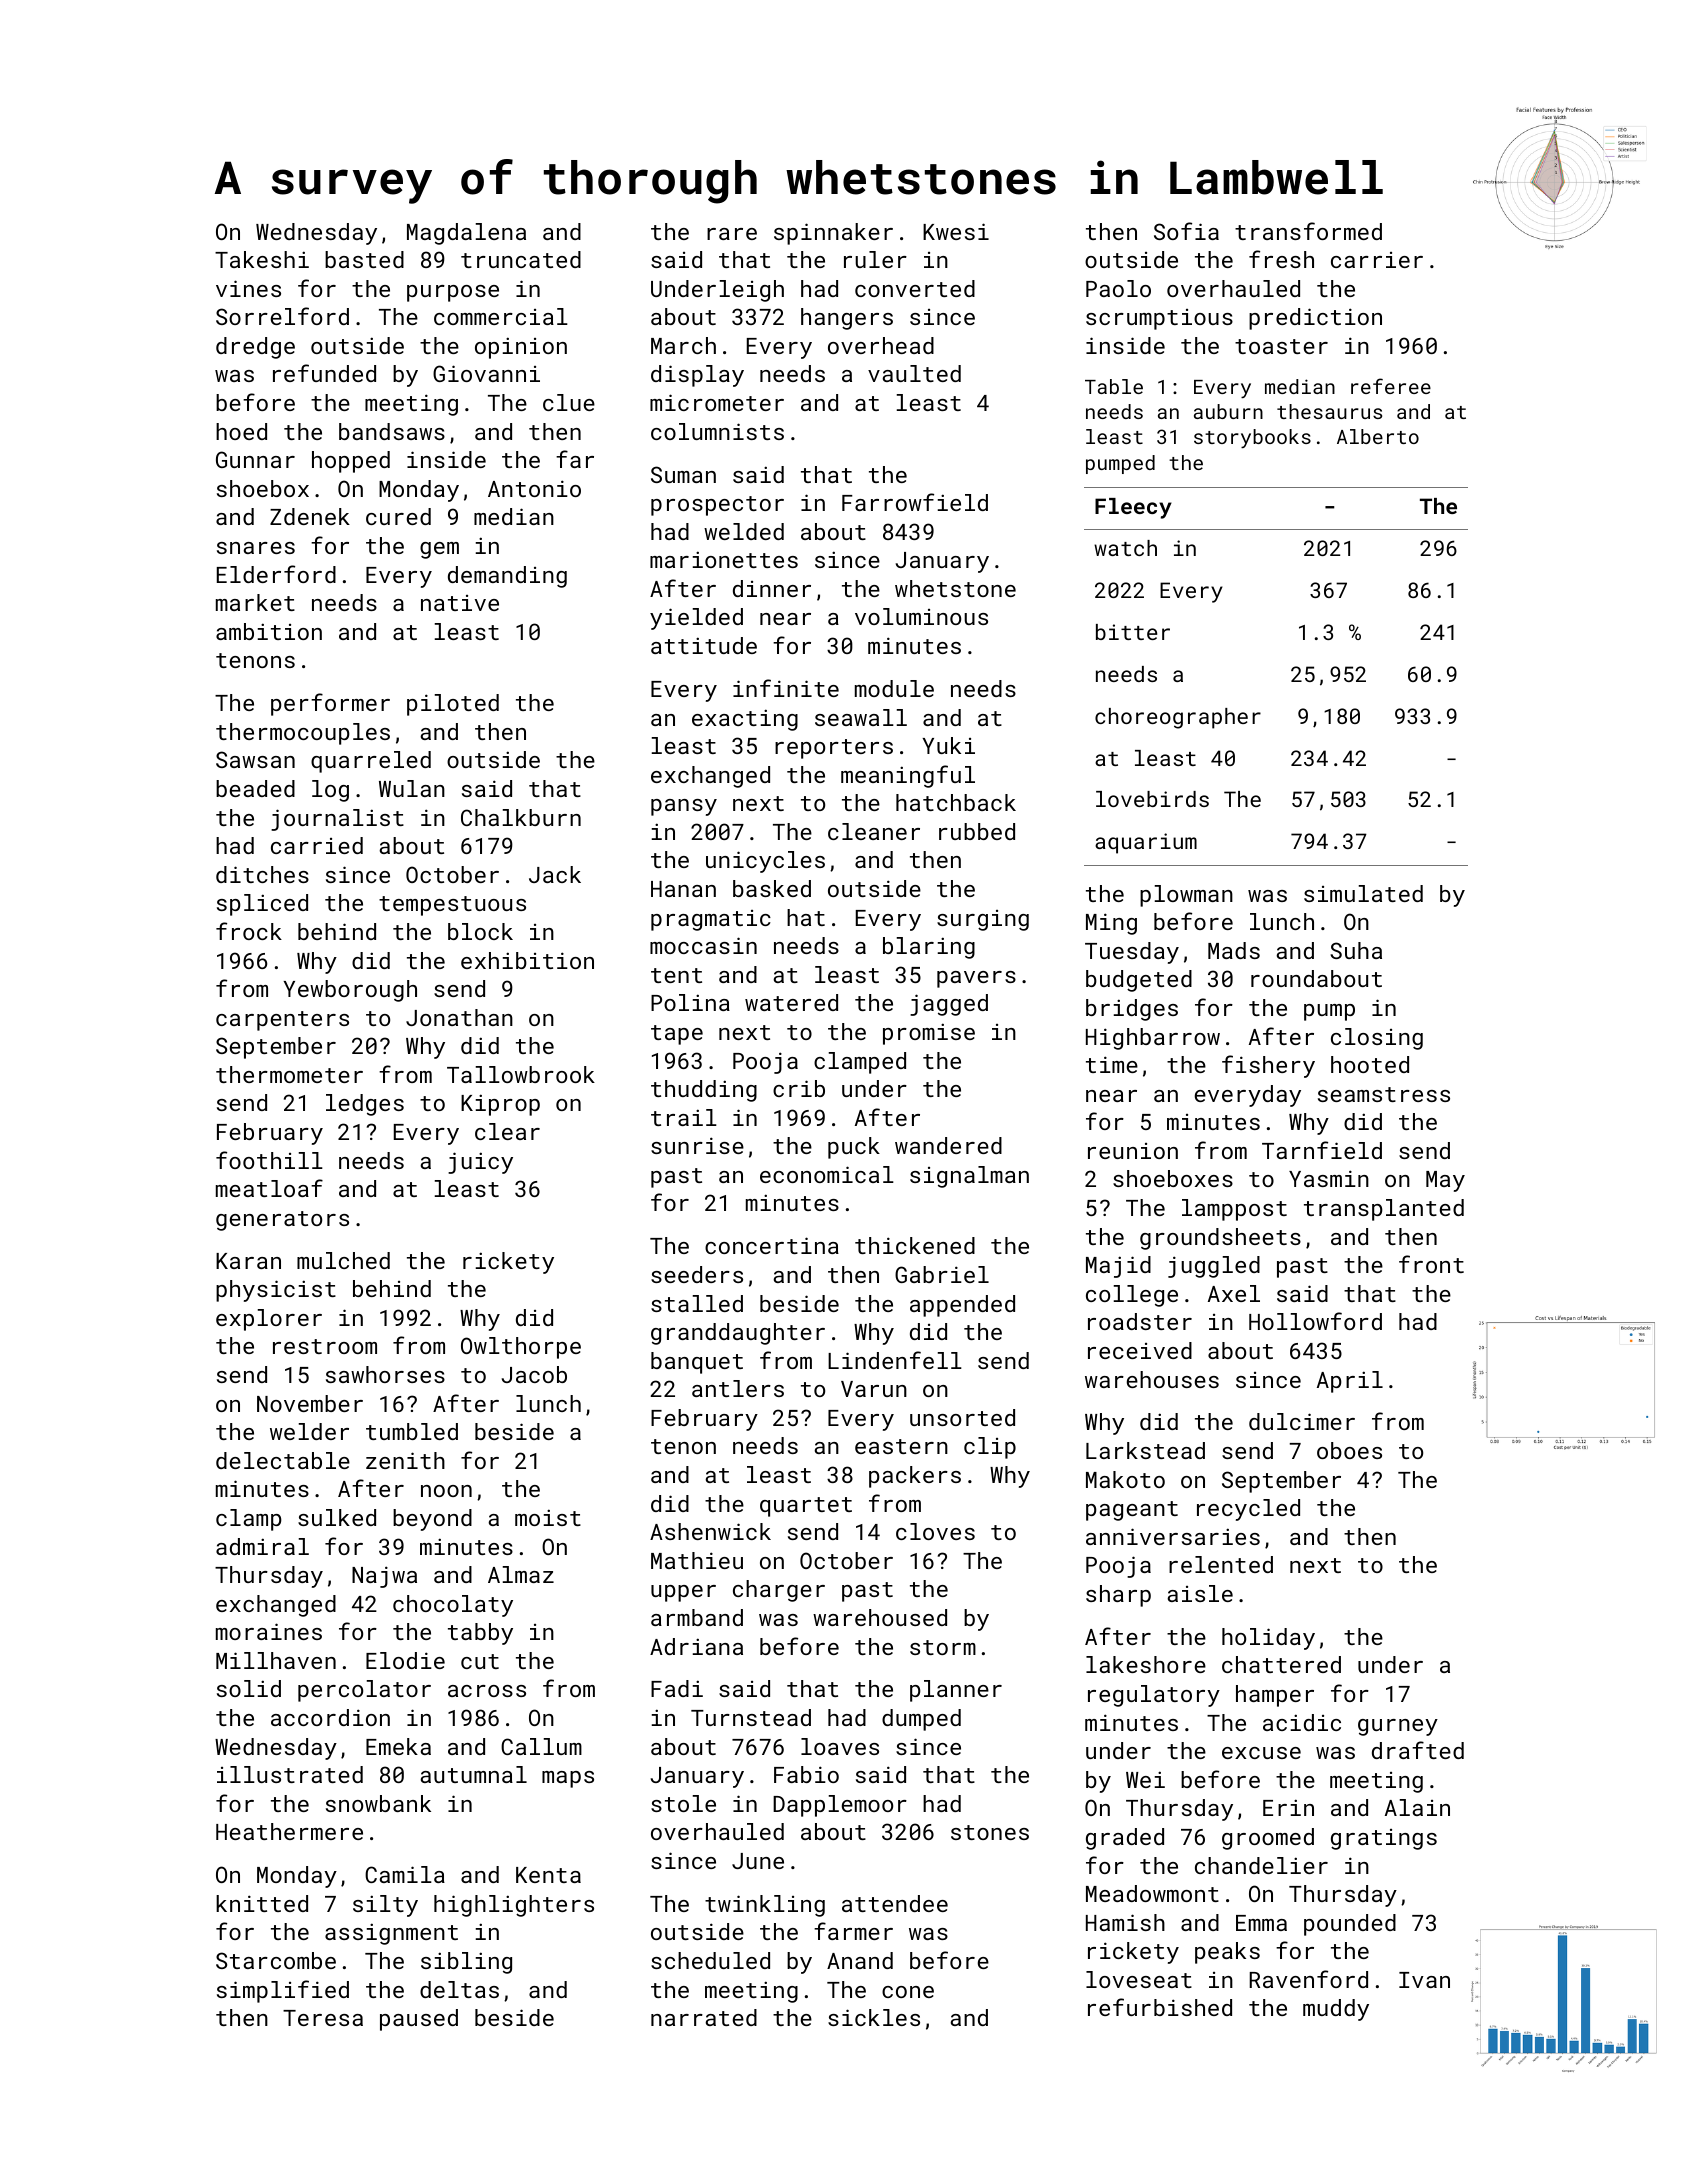  What do you see at coordinates (1228, 411) in the screenshot?
I see `auburn` at bounding box center [1228, 411].
